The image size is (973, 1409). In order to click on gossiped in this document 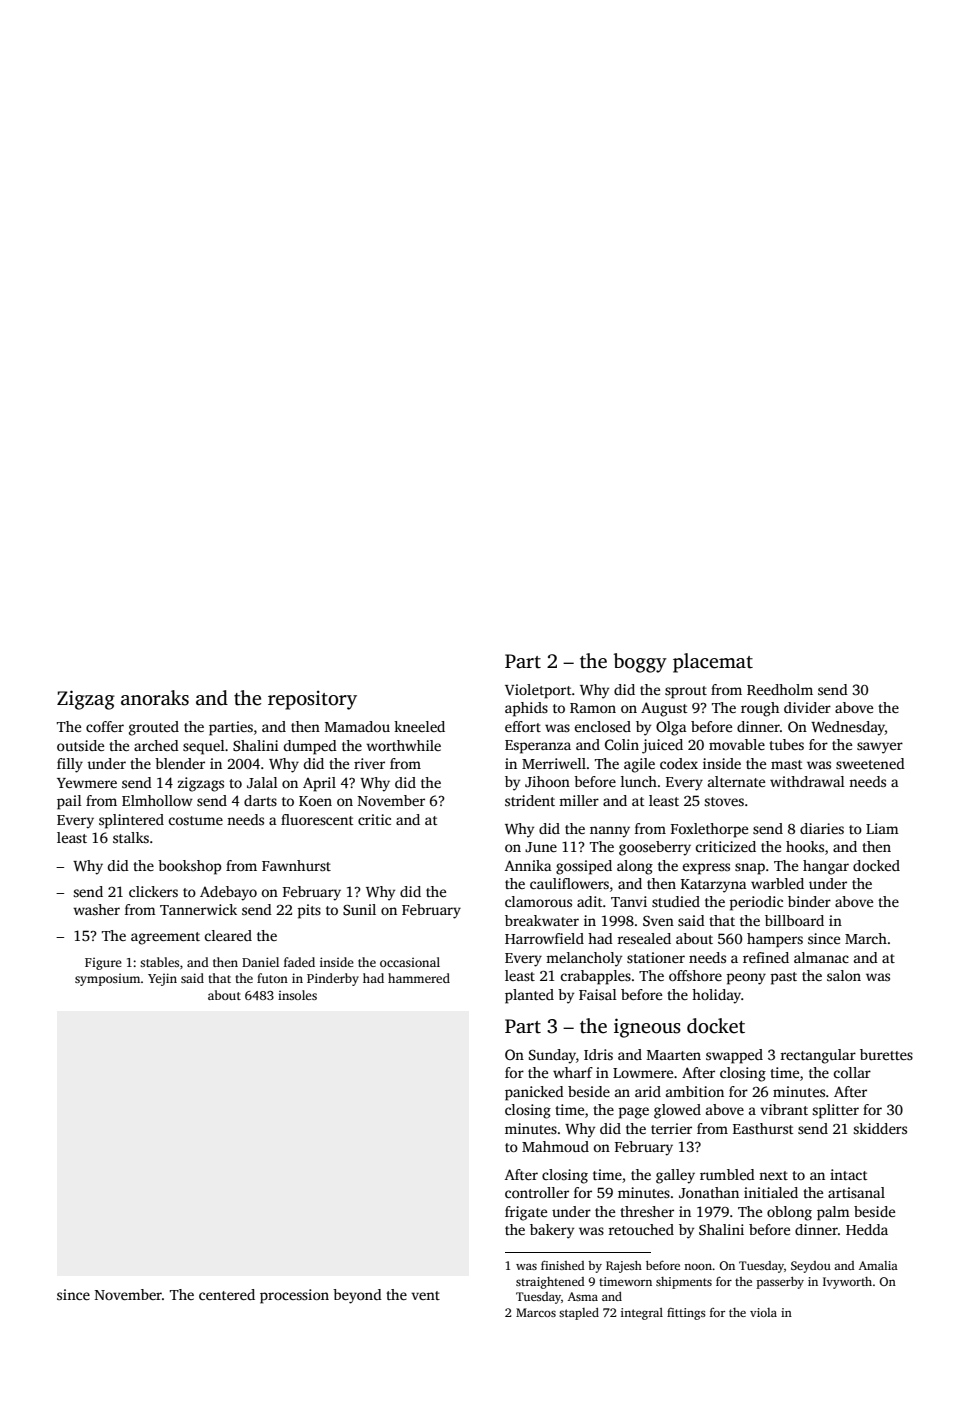, I will do `click(584, 867)`.
